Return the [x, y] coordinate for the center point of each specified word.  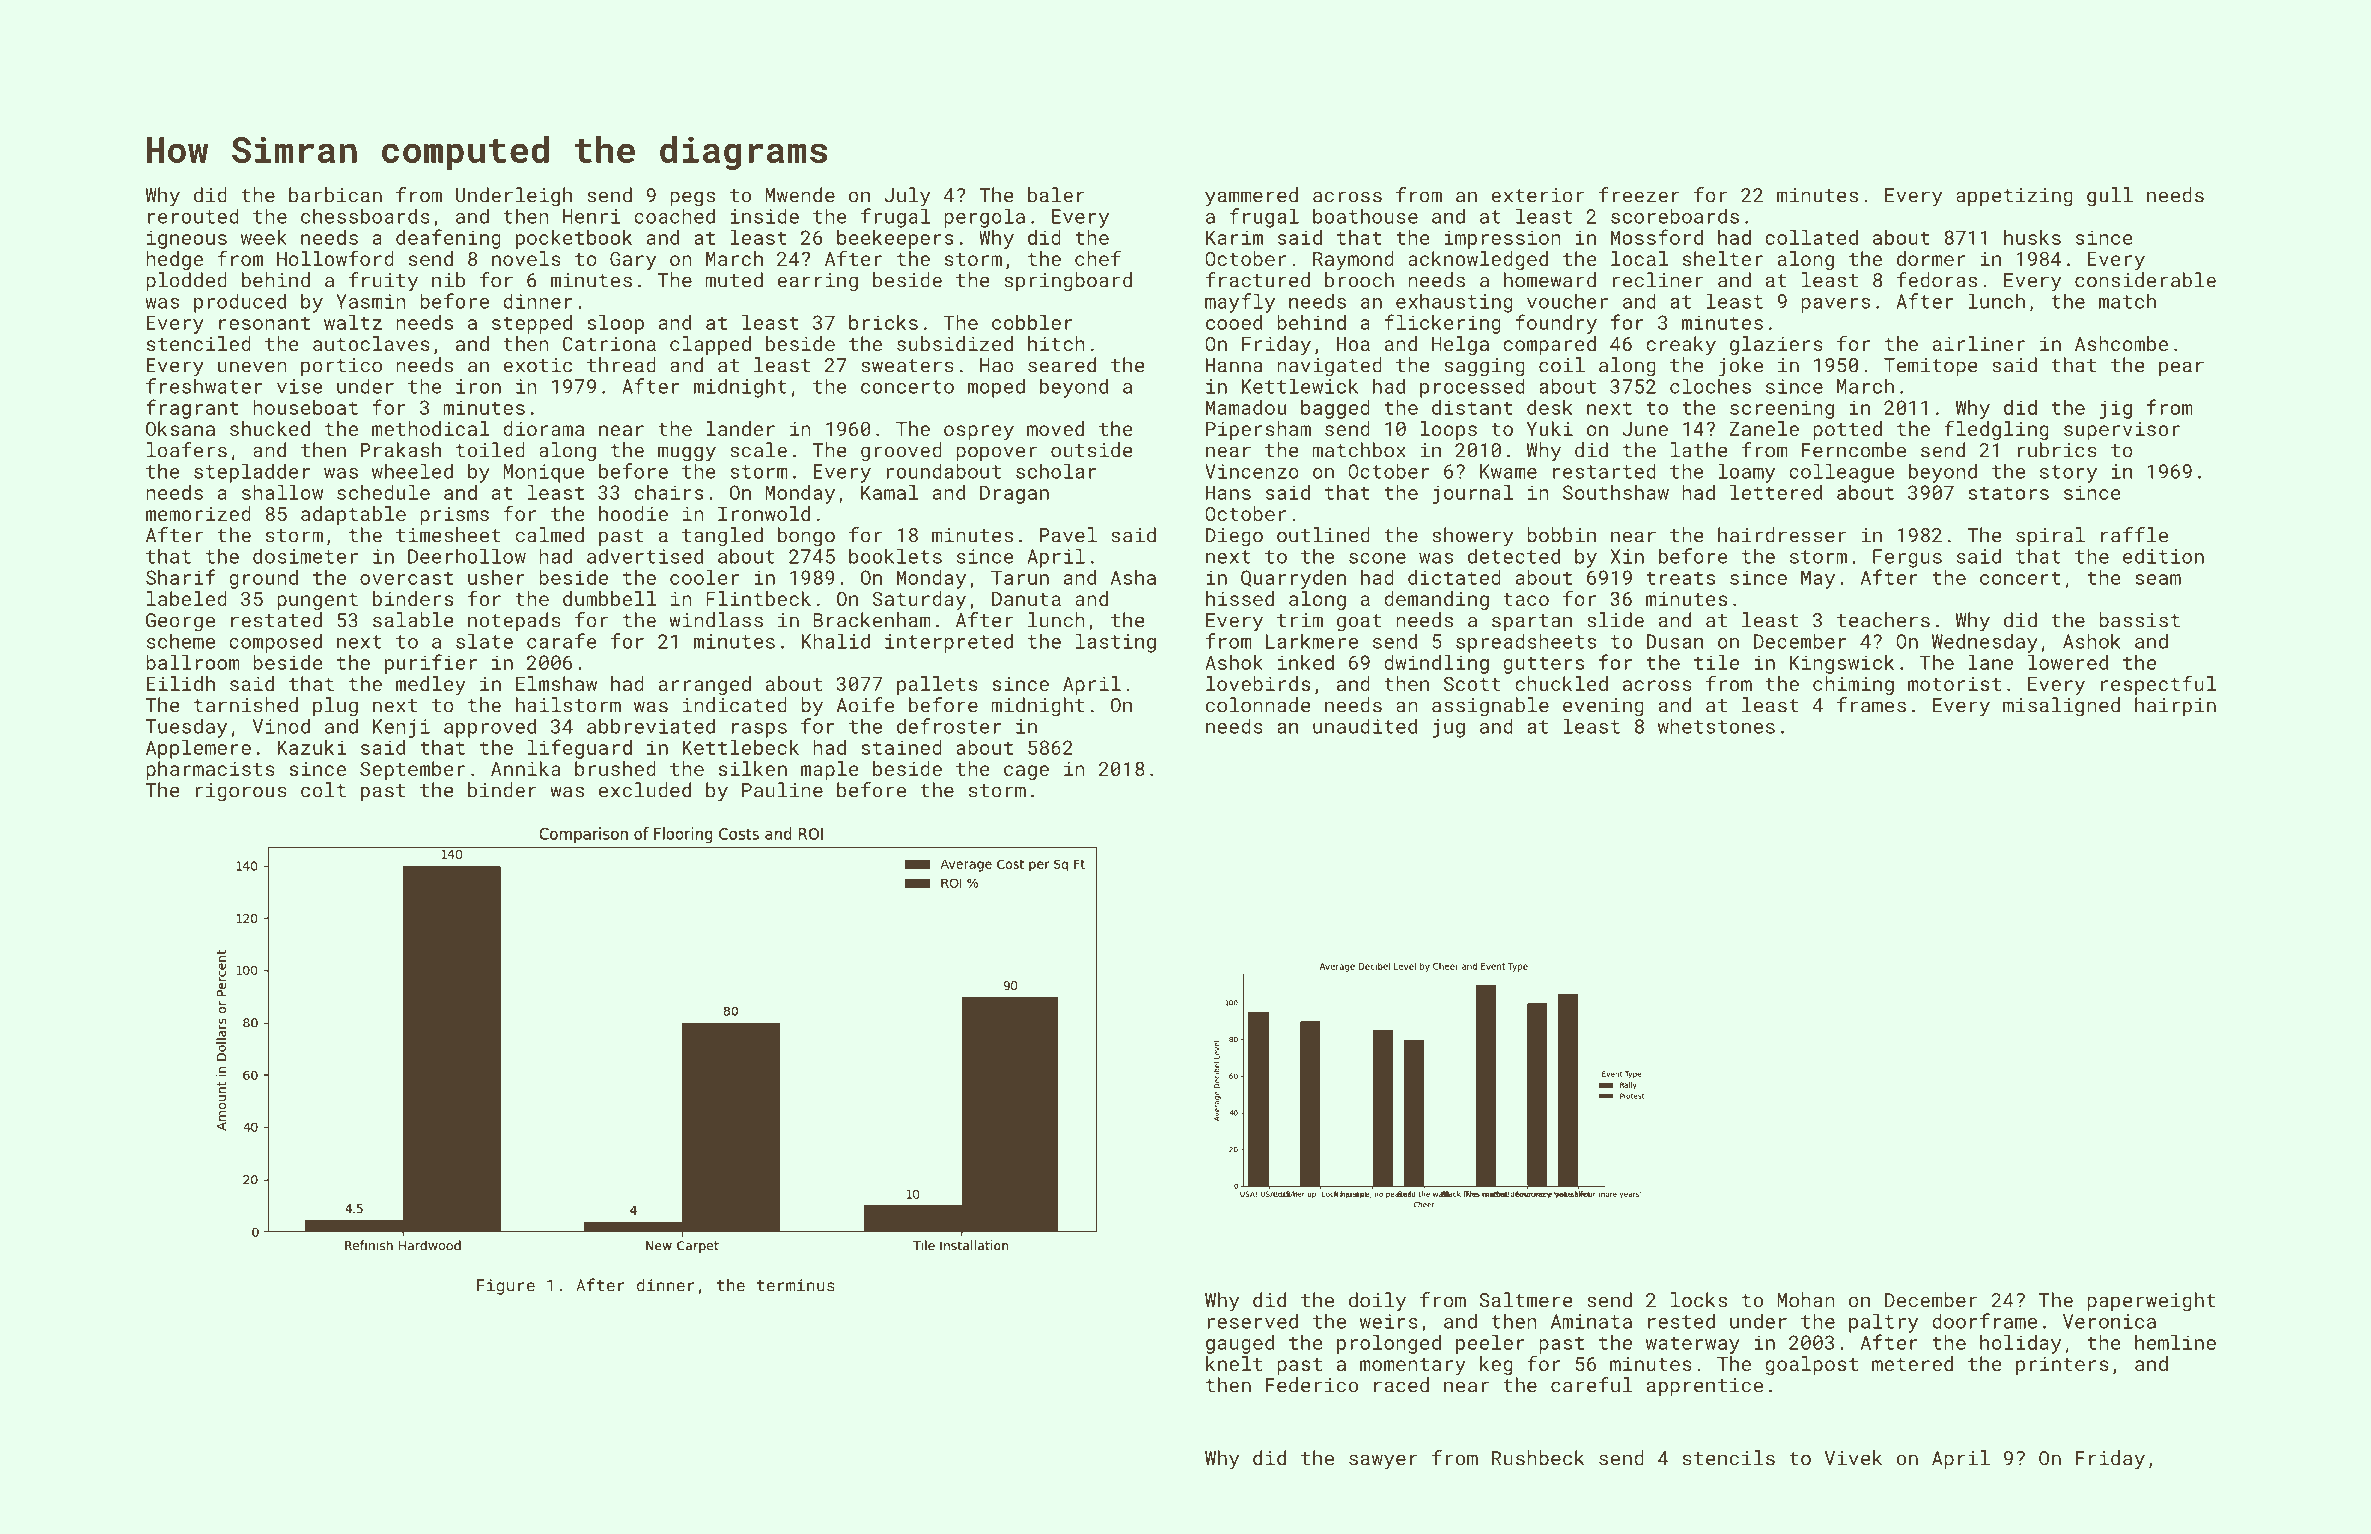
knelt [1234, 1363]
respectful [2158, 685]
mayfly [1240, 303]
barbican [335, 195]
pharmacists [210, 770]
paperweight [2151, 1302]
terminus [796, 1285]
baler [1056, 195]
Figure [506, 1287]
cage [1026, 772]
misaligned [2061, 707]
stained [901, 747]
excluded [645, 790]
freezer [1639, 195]
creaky [1681, 345]
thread [621, 365]
